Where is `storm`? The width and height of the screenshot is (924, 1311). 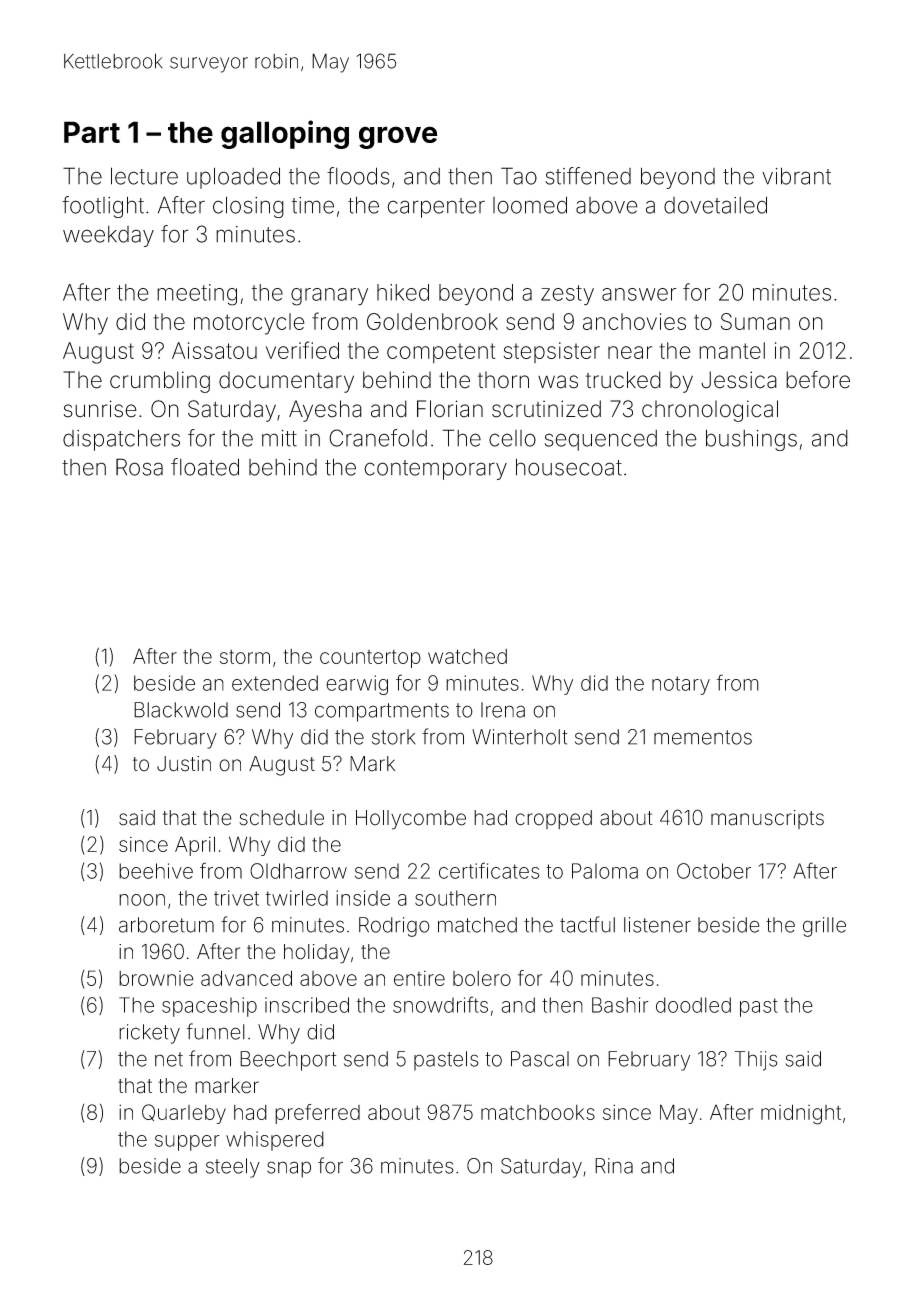 storm is located at coordinates (245, 657).
